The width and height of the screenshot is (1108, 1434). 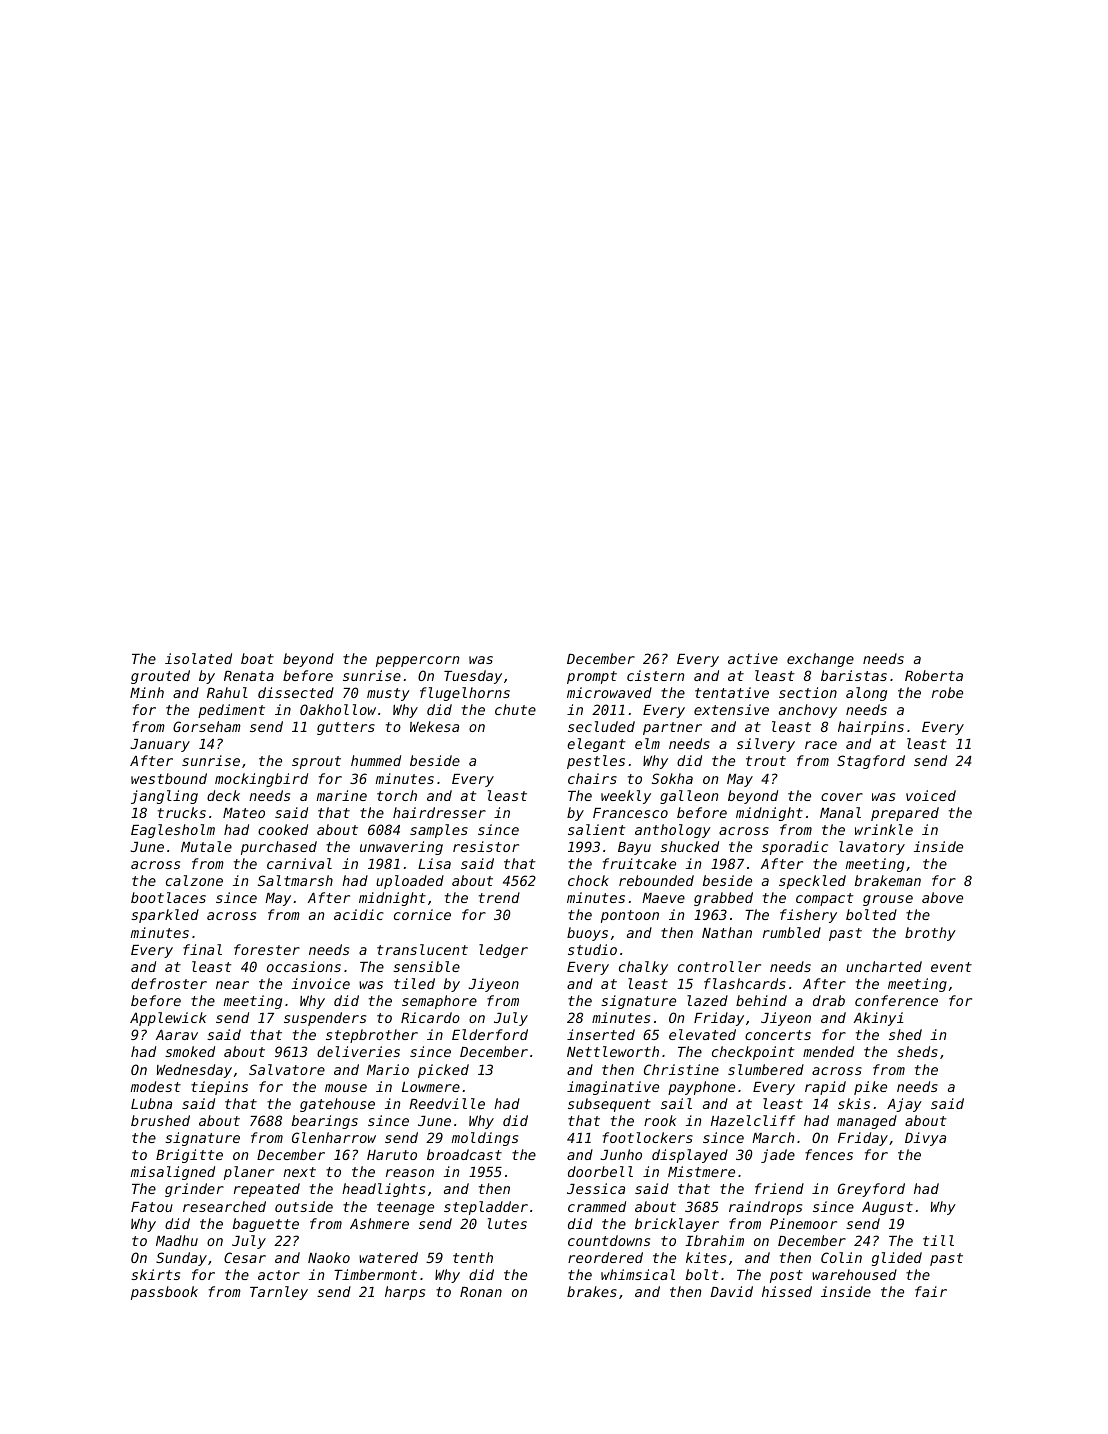 I want to click on till, so click(x=938, y=1240).
